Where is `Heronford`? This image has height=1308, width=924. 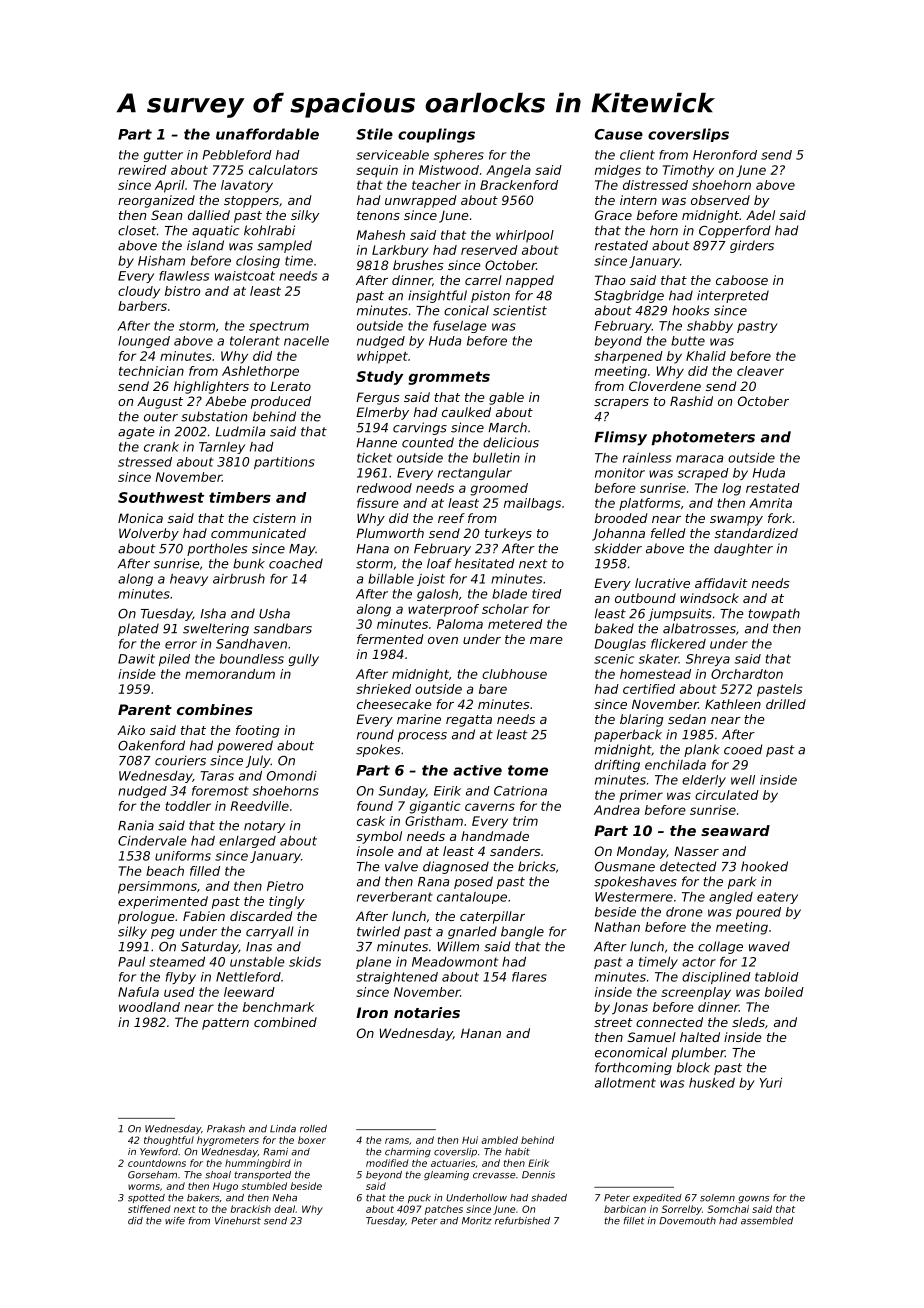
Heronford is located at coordinates (725, 155).
